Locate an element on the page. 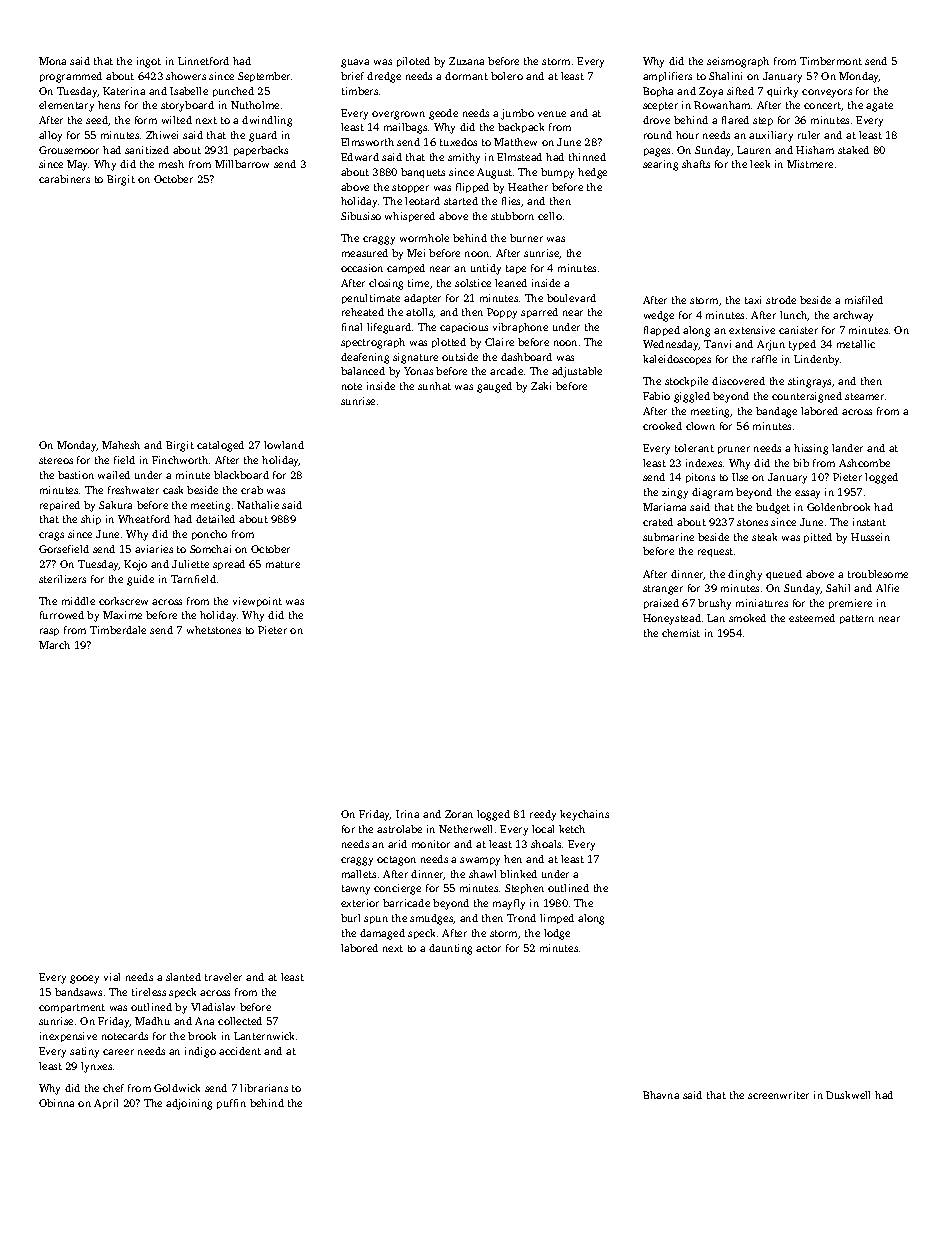 The width and height of the document is (952, 1233). carabiners is located at coordinates (64, 179).
